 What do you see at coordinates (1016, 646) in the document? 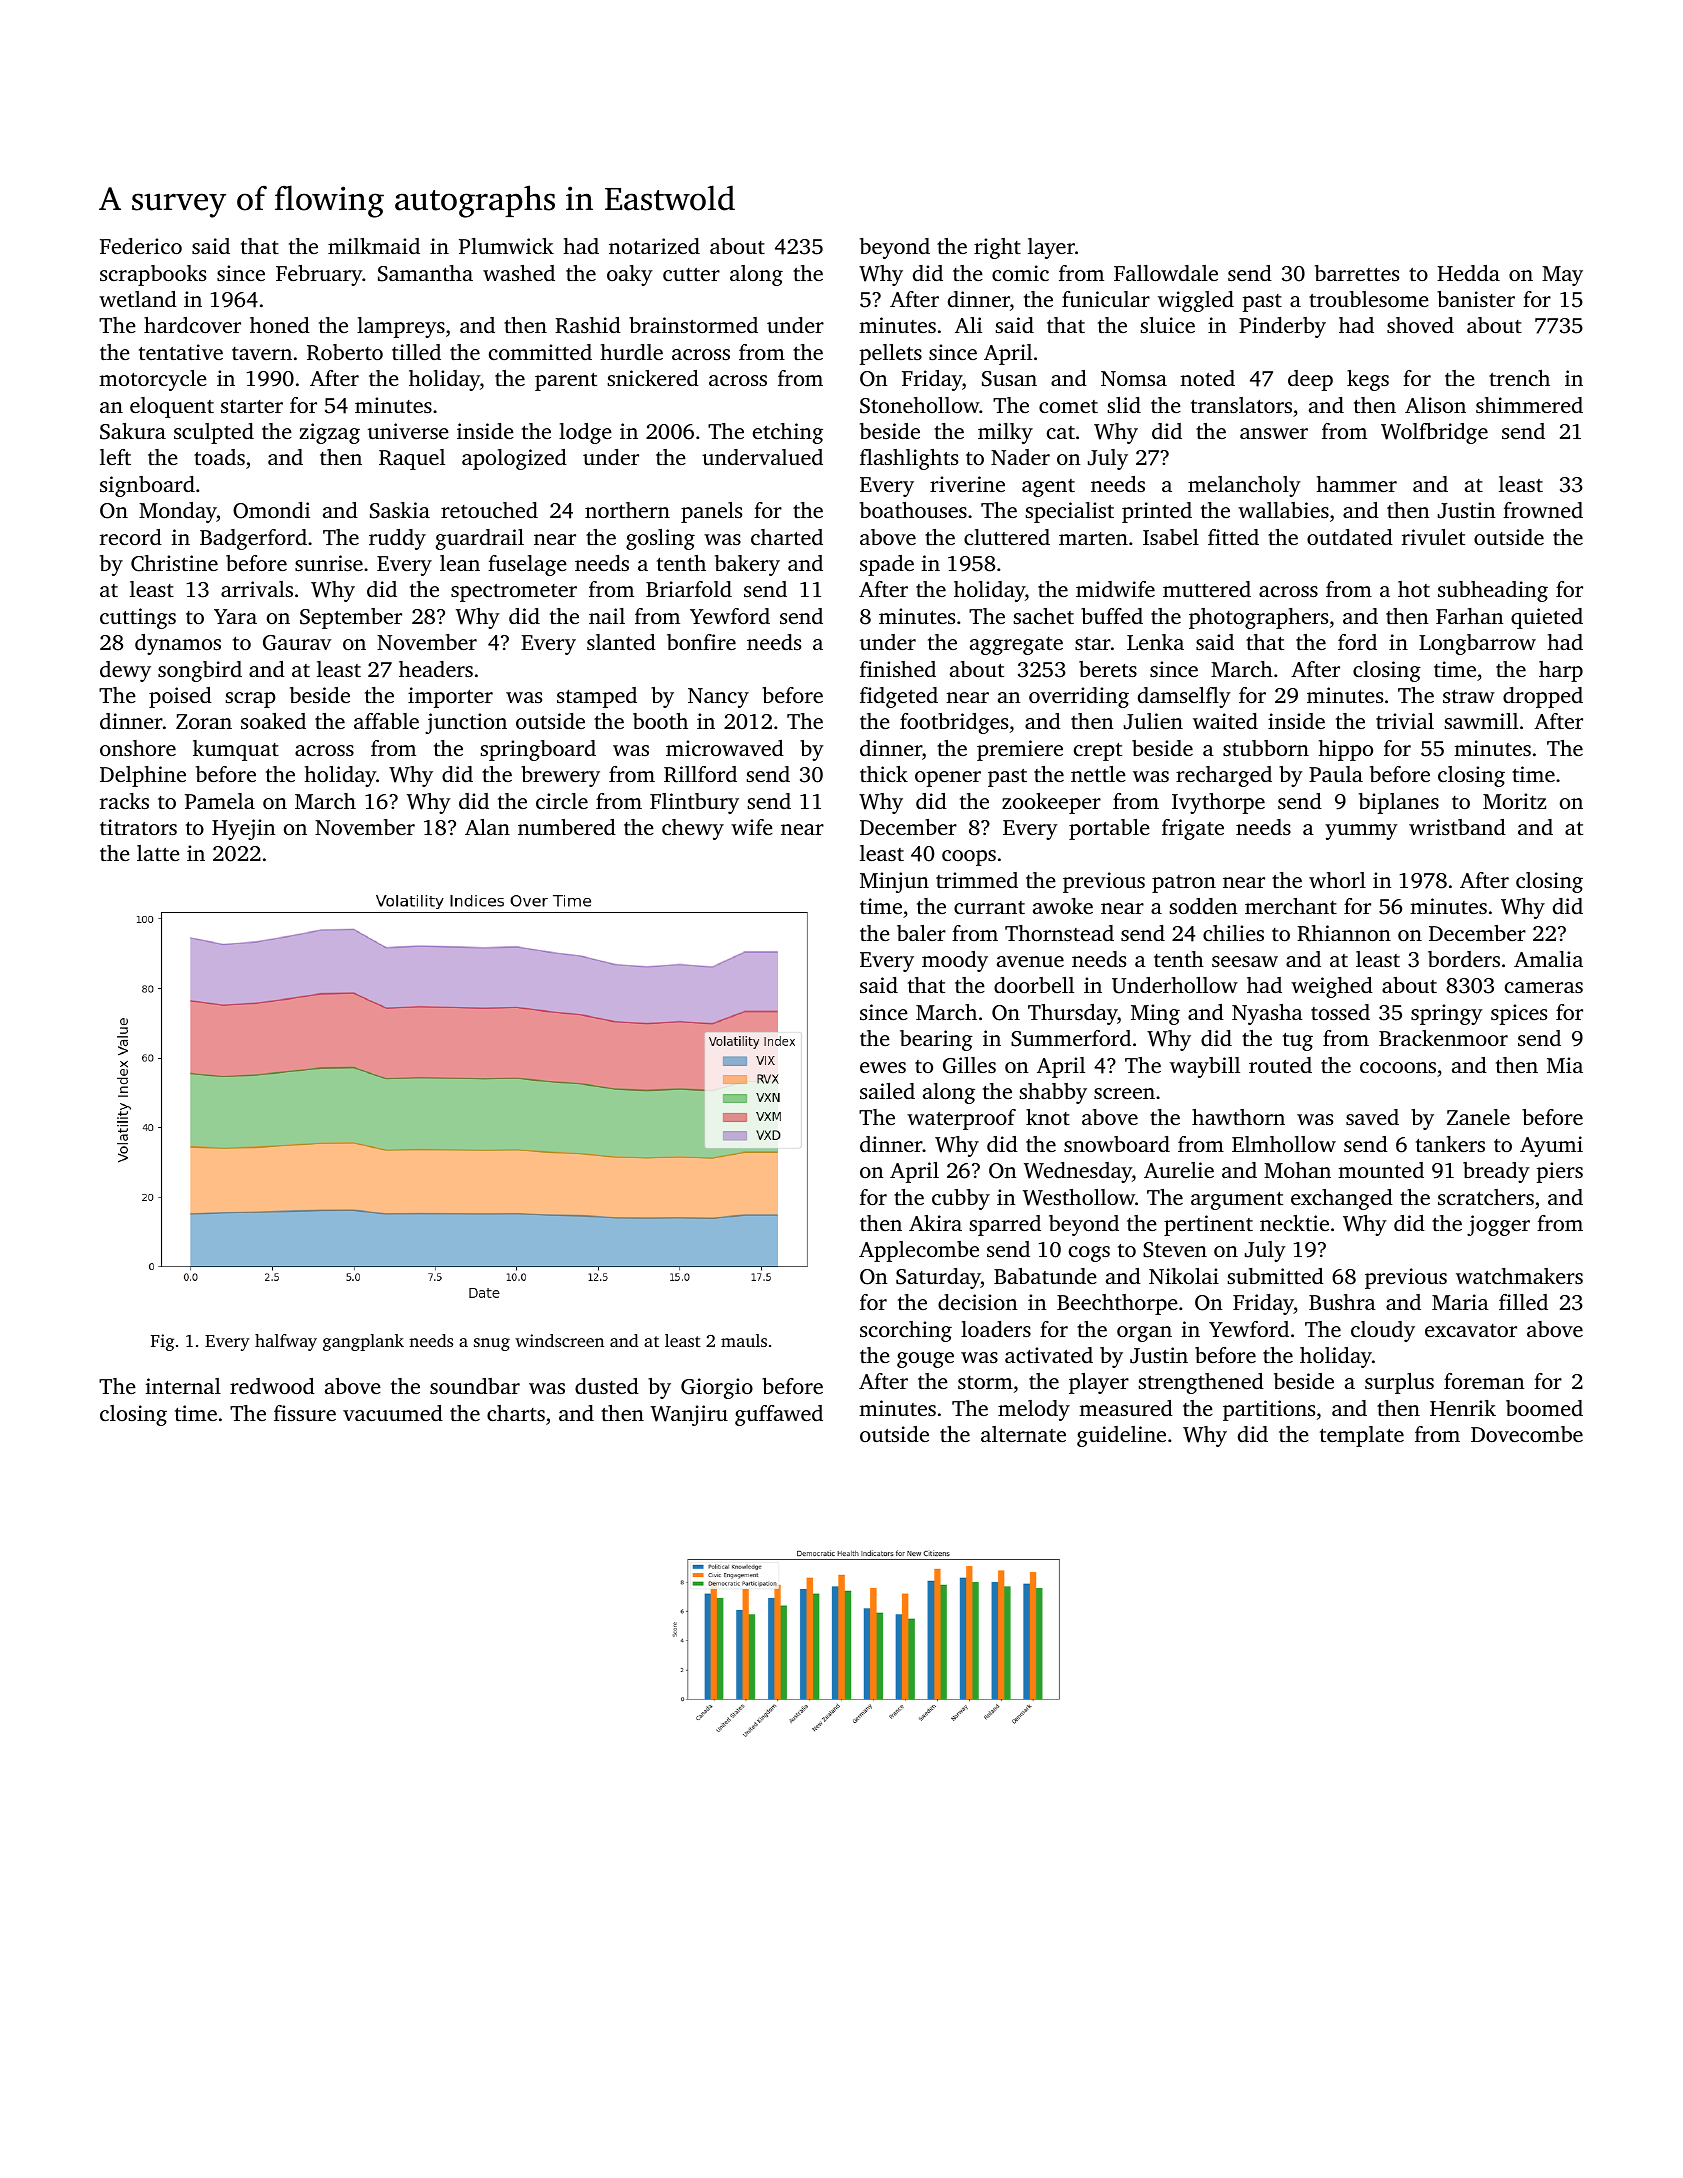
I see `aggregate` at bounding box center [1016, 646].
